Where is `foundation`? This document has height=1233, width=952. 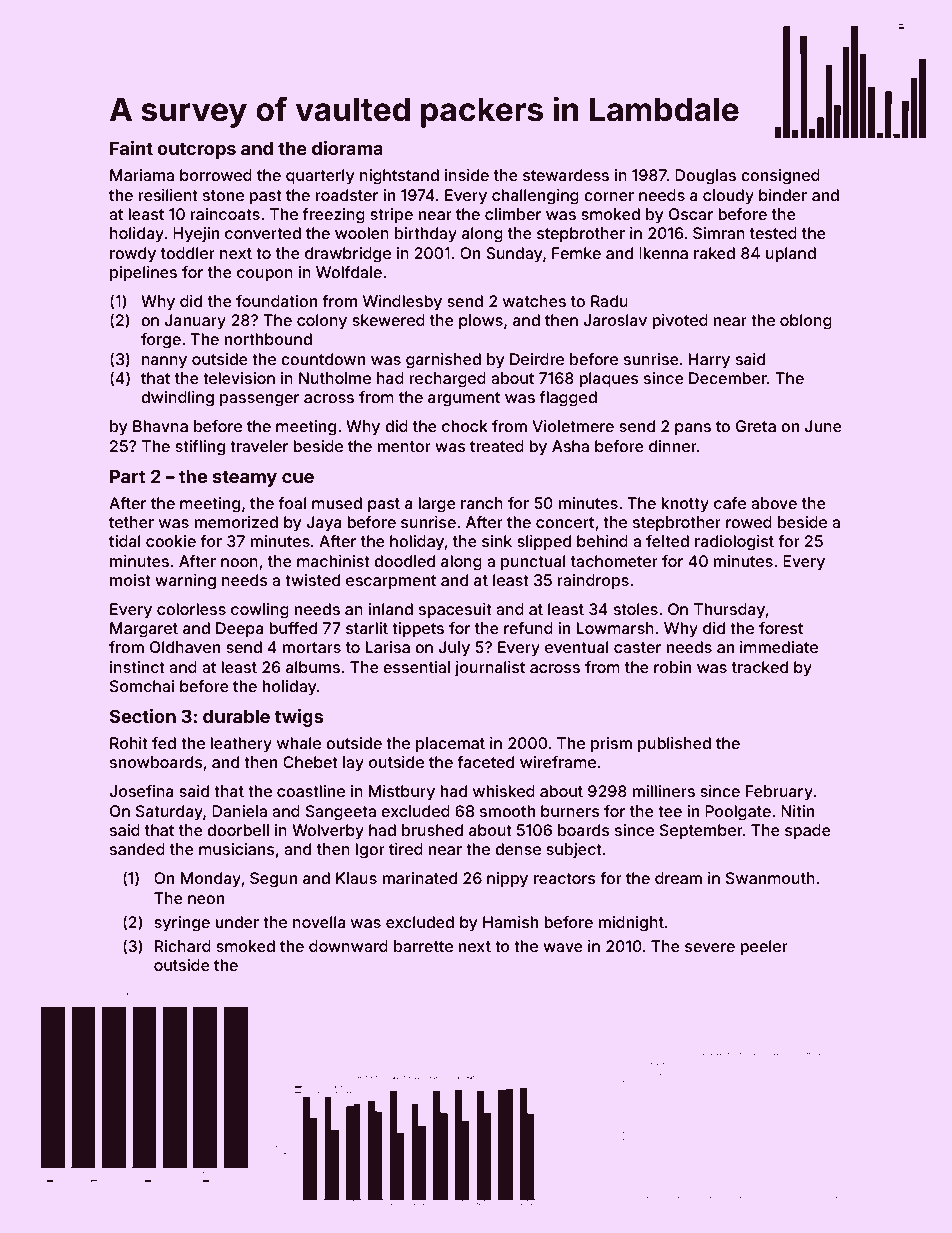 foundation is located at coordinates (276, 301).
